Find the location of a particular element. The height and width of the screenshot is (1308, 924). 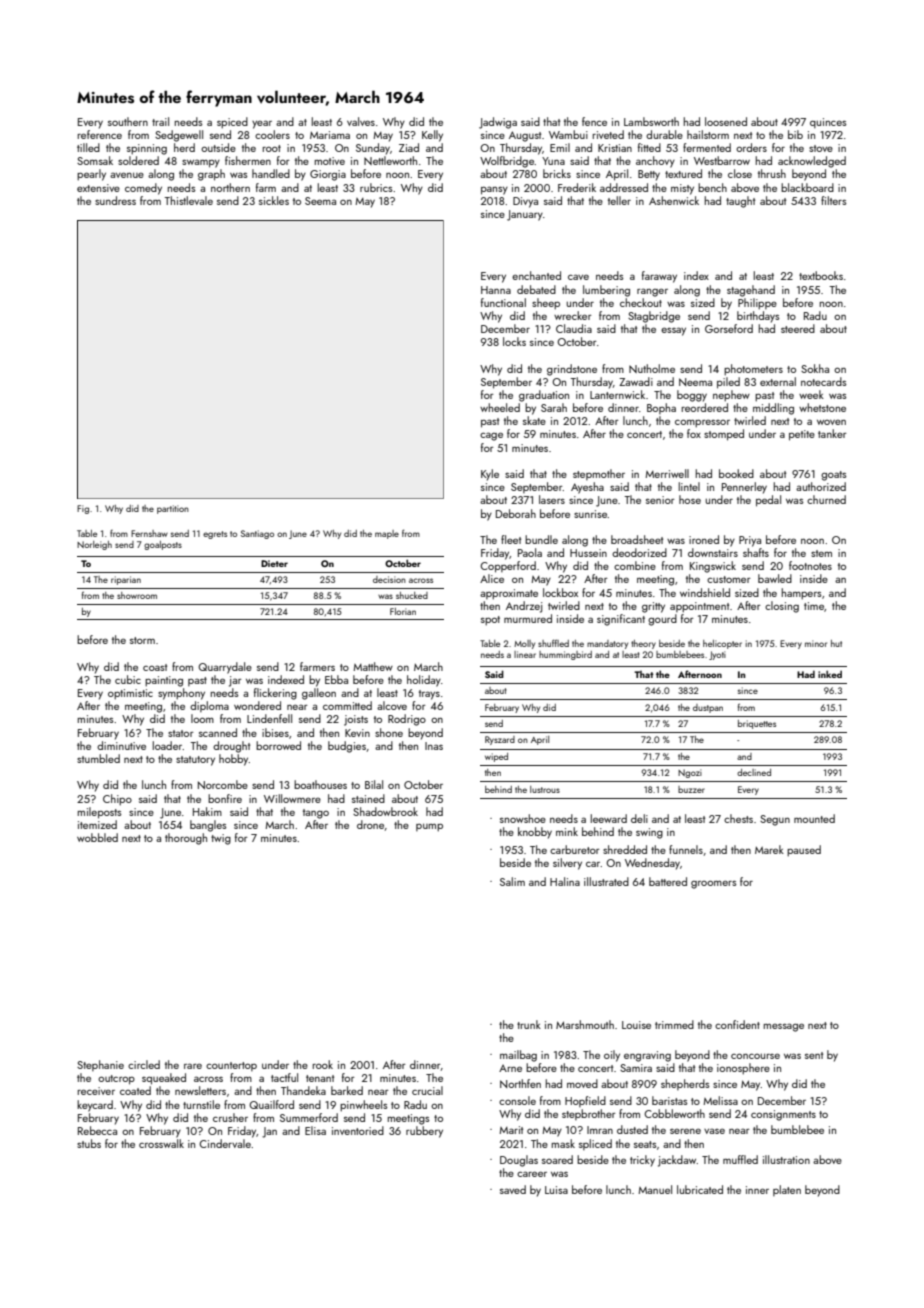

knobby is located at coordinates (535, 833).
